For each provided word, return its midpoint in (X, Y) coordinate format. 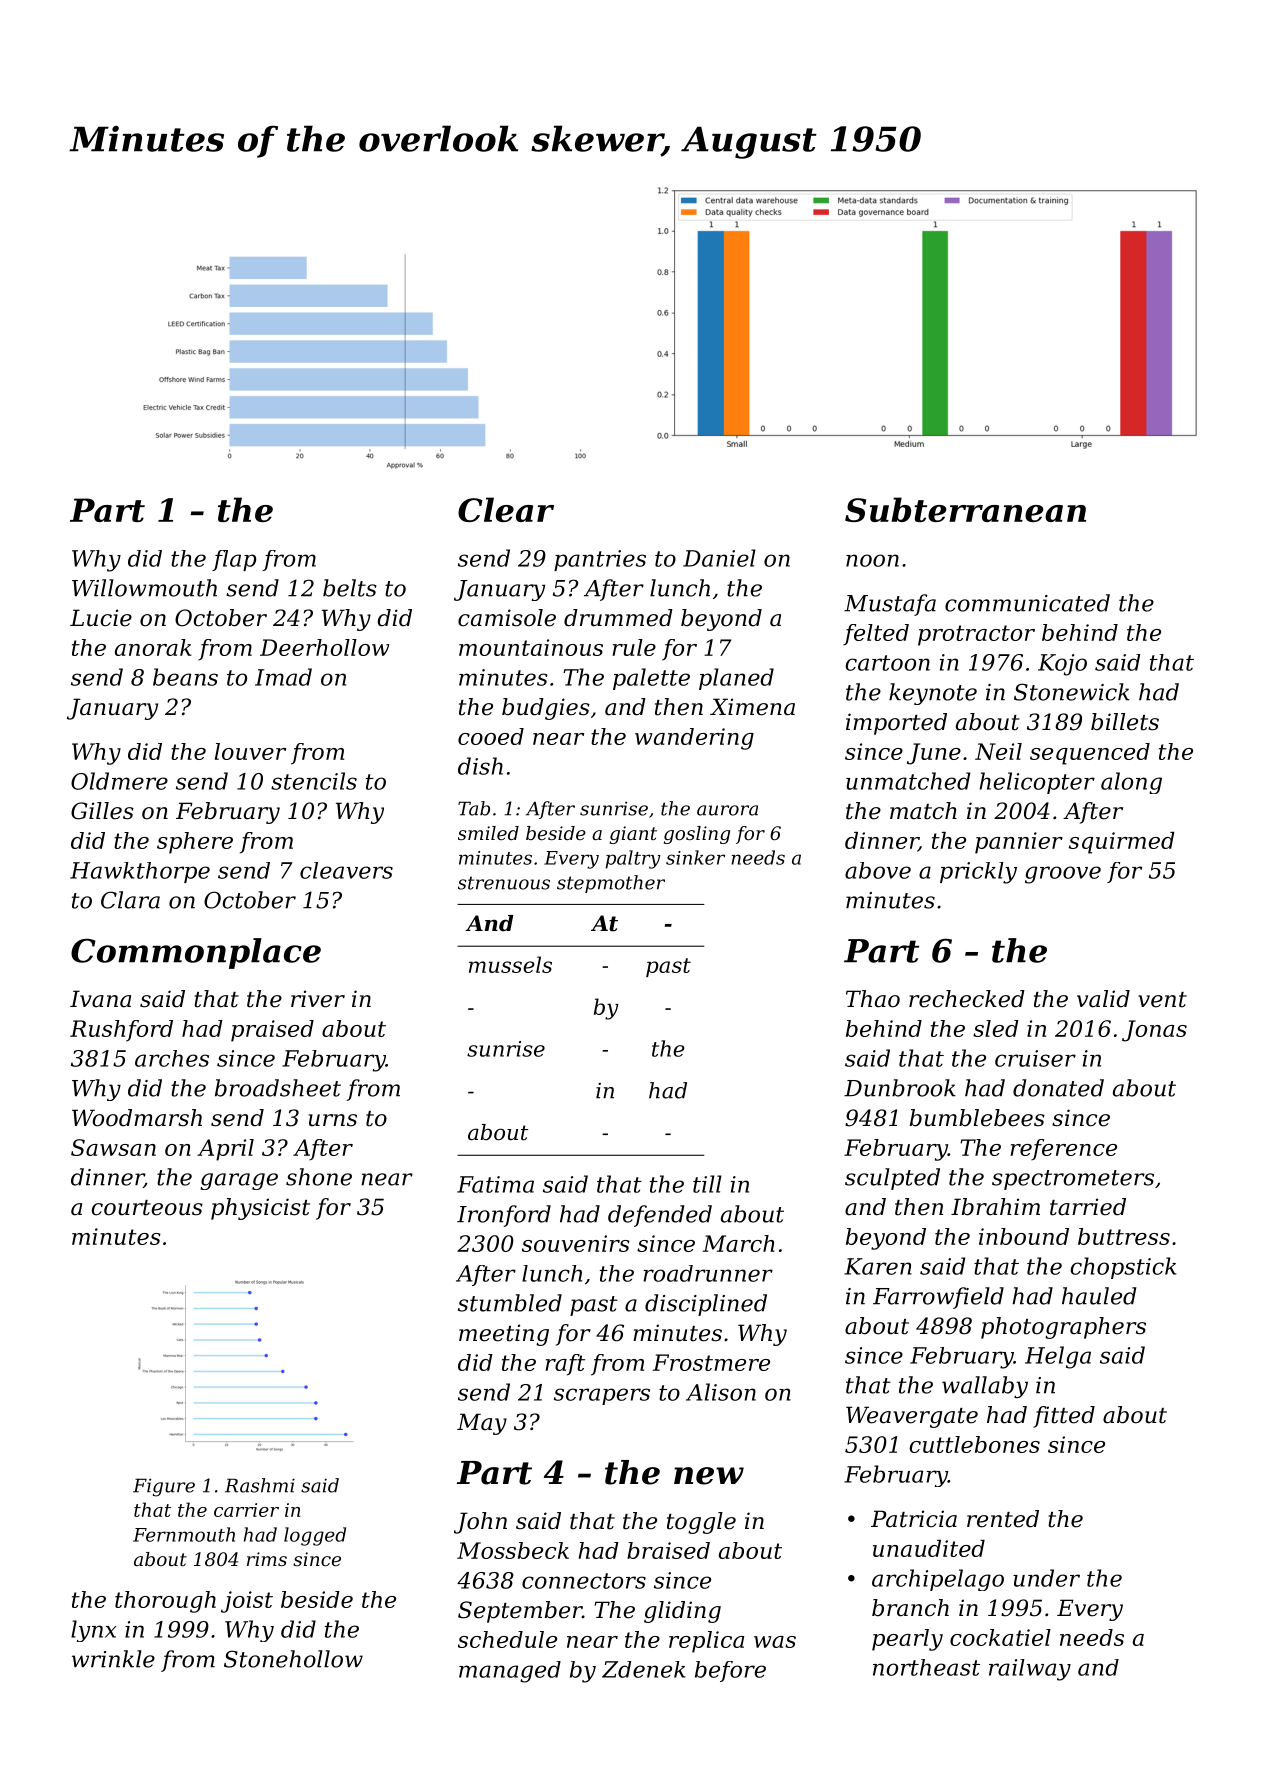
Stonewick (1072, 692)
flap (234, 560)
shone (319, 1177)
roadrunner (708, 1273)
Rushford (121, 1031)
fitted (1064, 1417)
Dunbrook (900, 1088)
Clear (506, 509)
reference (1063, 1149)
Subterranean (965, 509)
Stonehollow (293, 1659)
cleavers (346, 870)
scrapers (602, 1396)
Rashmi (260, 1485)
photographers (1063, 1328)
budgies (546, 709)
